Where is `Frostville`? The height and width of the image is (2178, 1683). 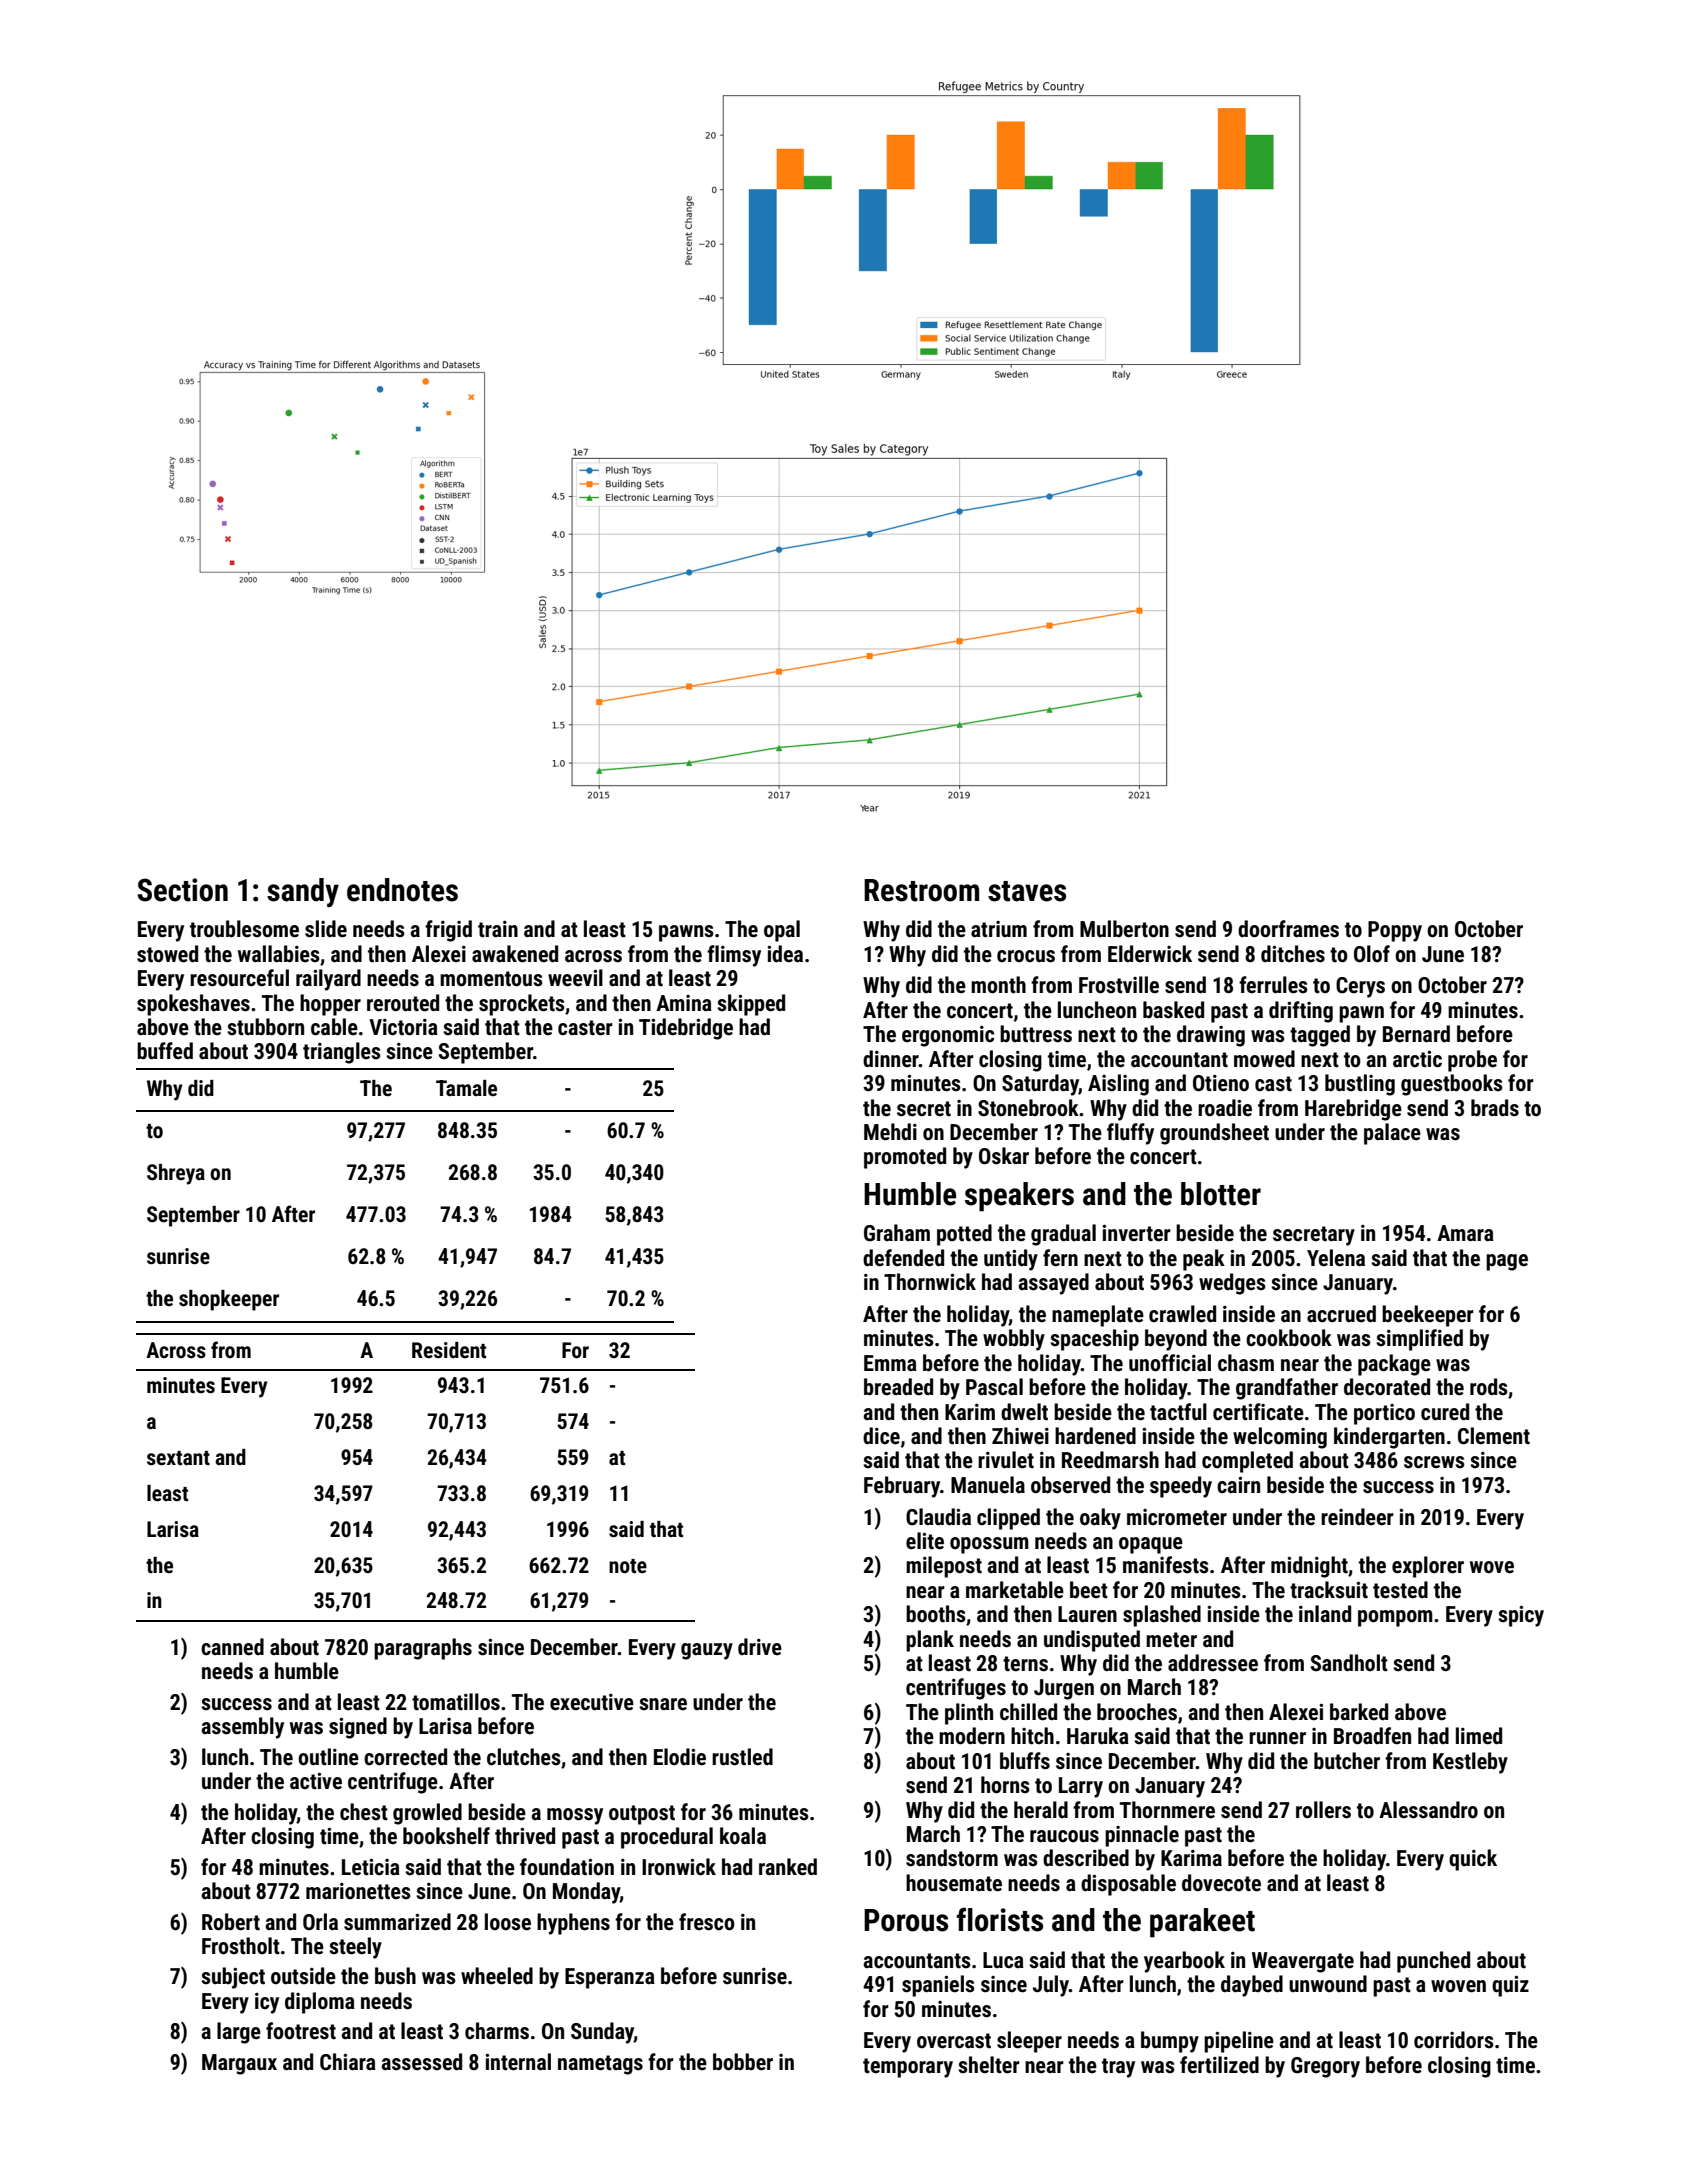
Frostville is located at coordinates (1119, 985).
